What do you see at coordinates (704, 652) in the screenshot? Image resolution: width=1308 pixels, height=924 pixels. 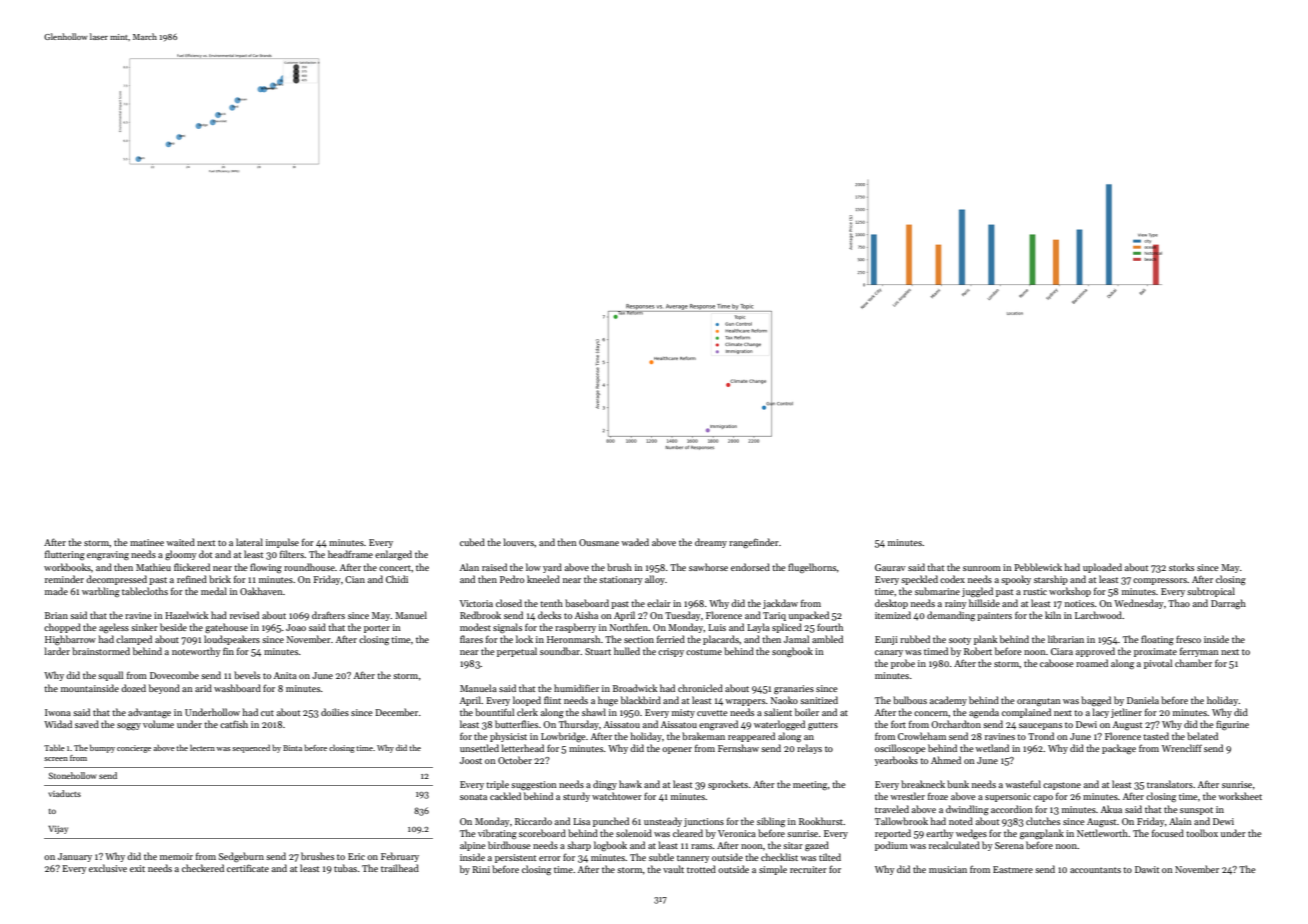 I see `costume` at bounding box center [704, 652].
